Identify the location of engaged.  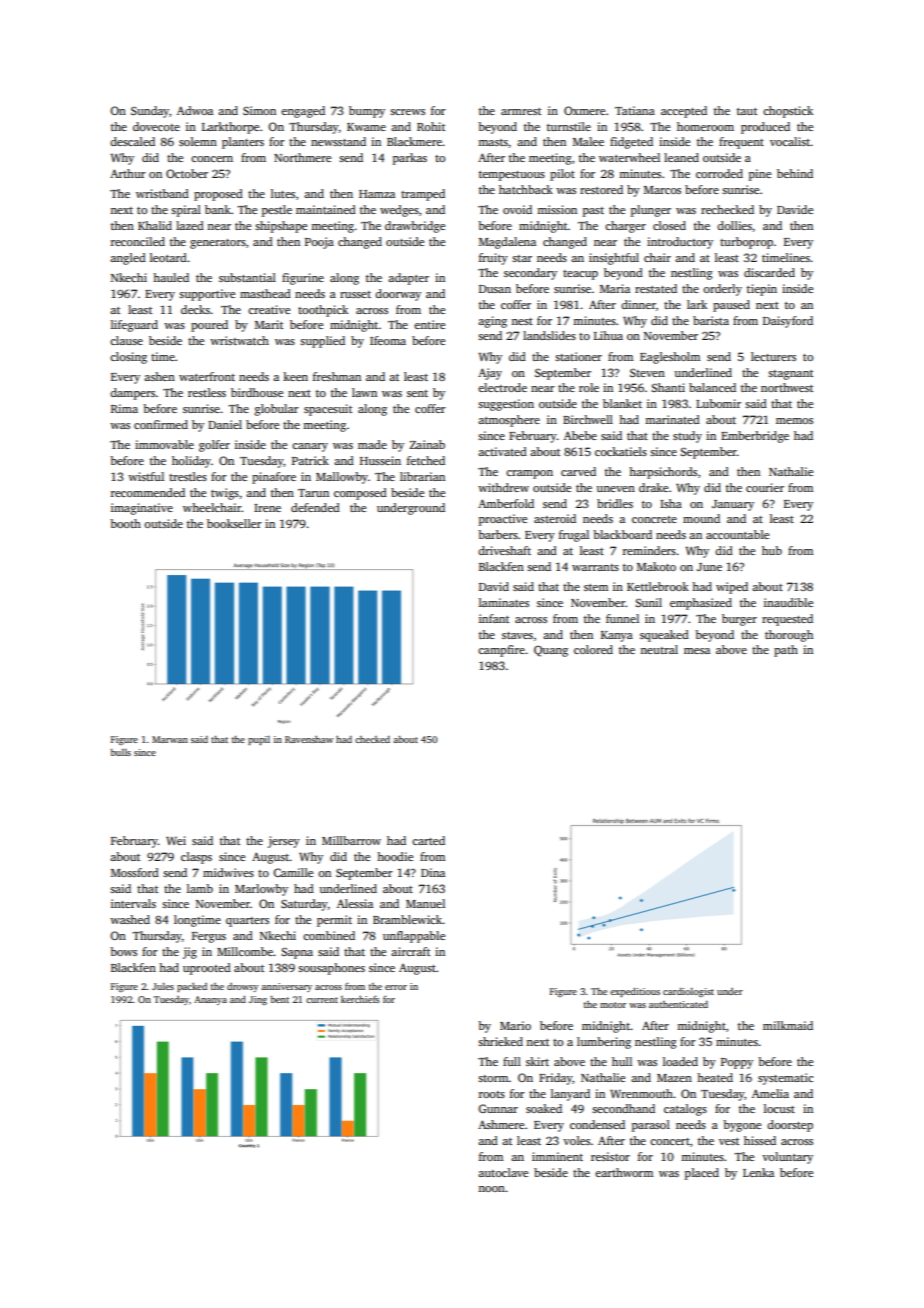
(303, 112).
